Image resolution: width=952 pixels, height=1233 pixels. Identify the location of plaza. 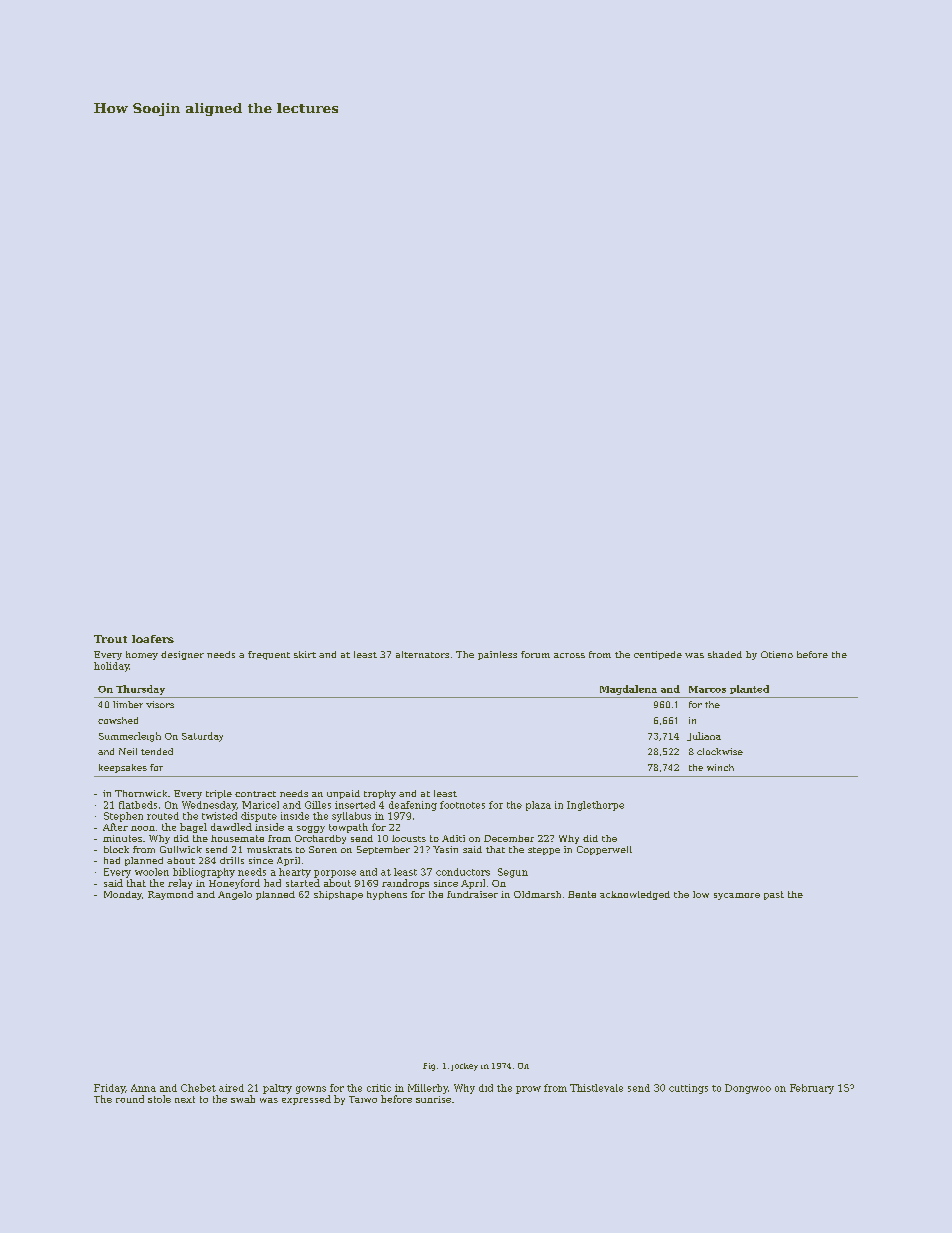
(538, 806).
